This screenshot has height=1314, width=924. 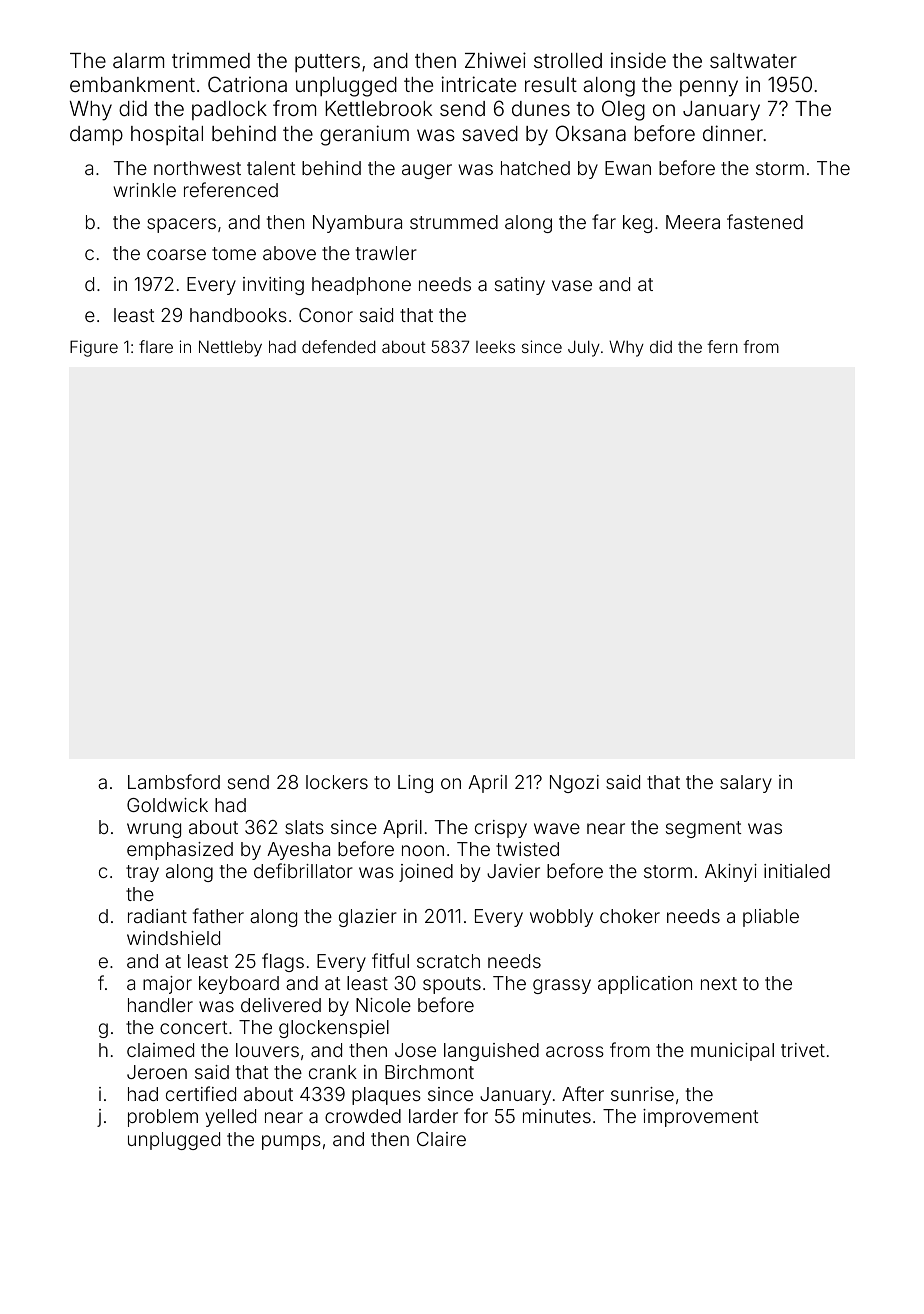 I want to click on alarm, so click(x=138, y=60).
